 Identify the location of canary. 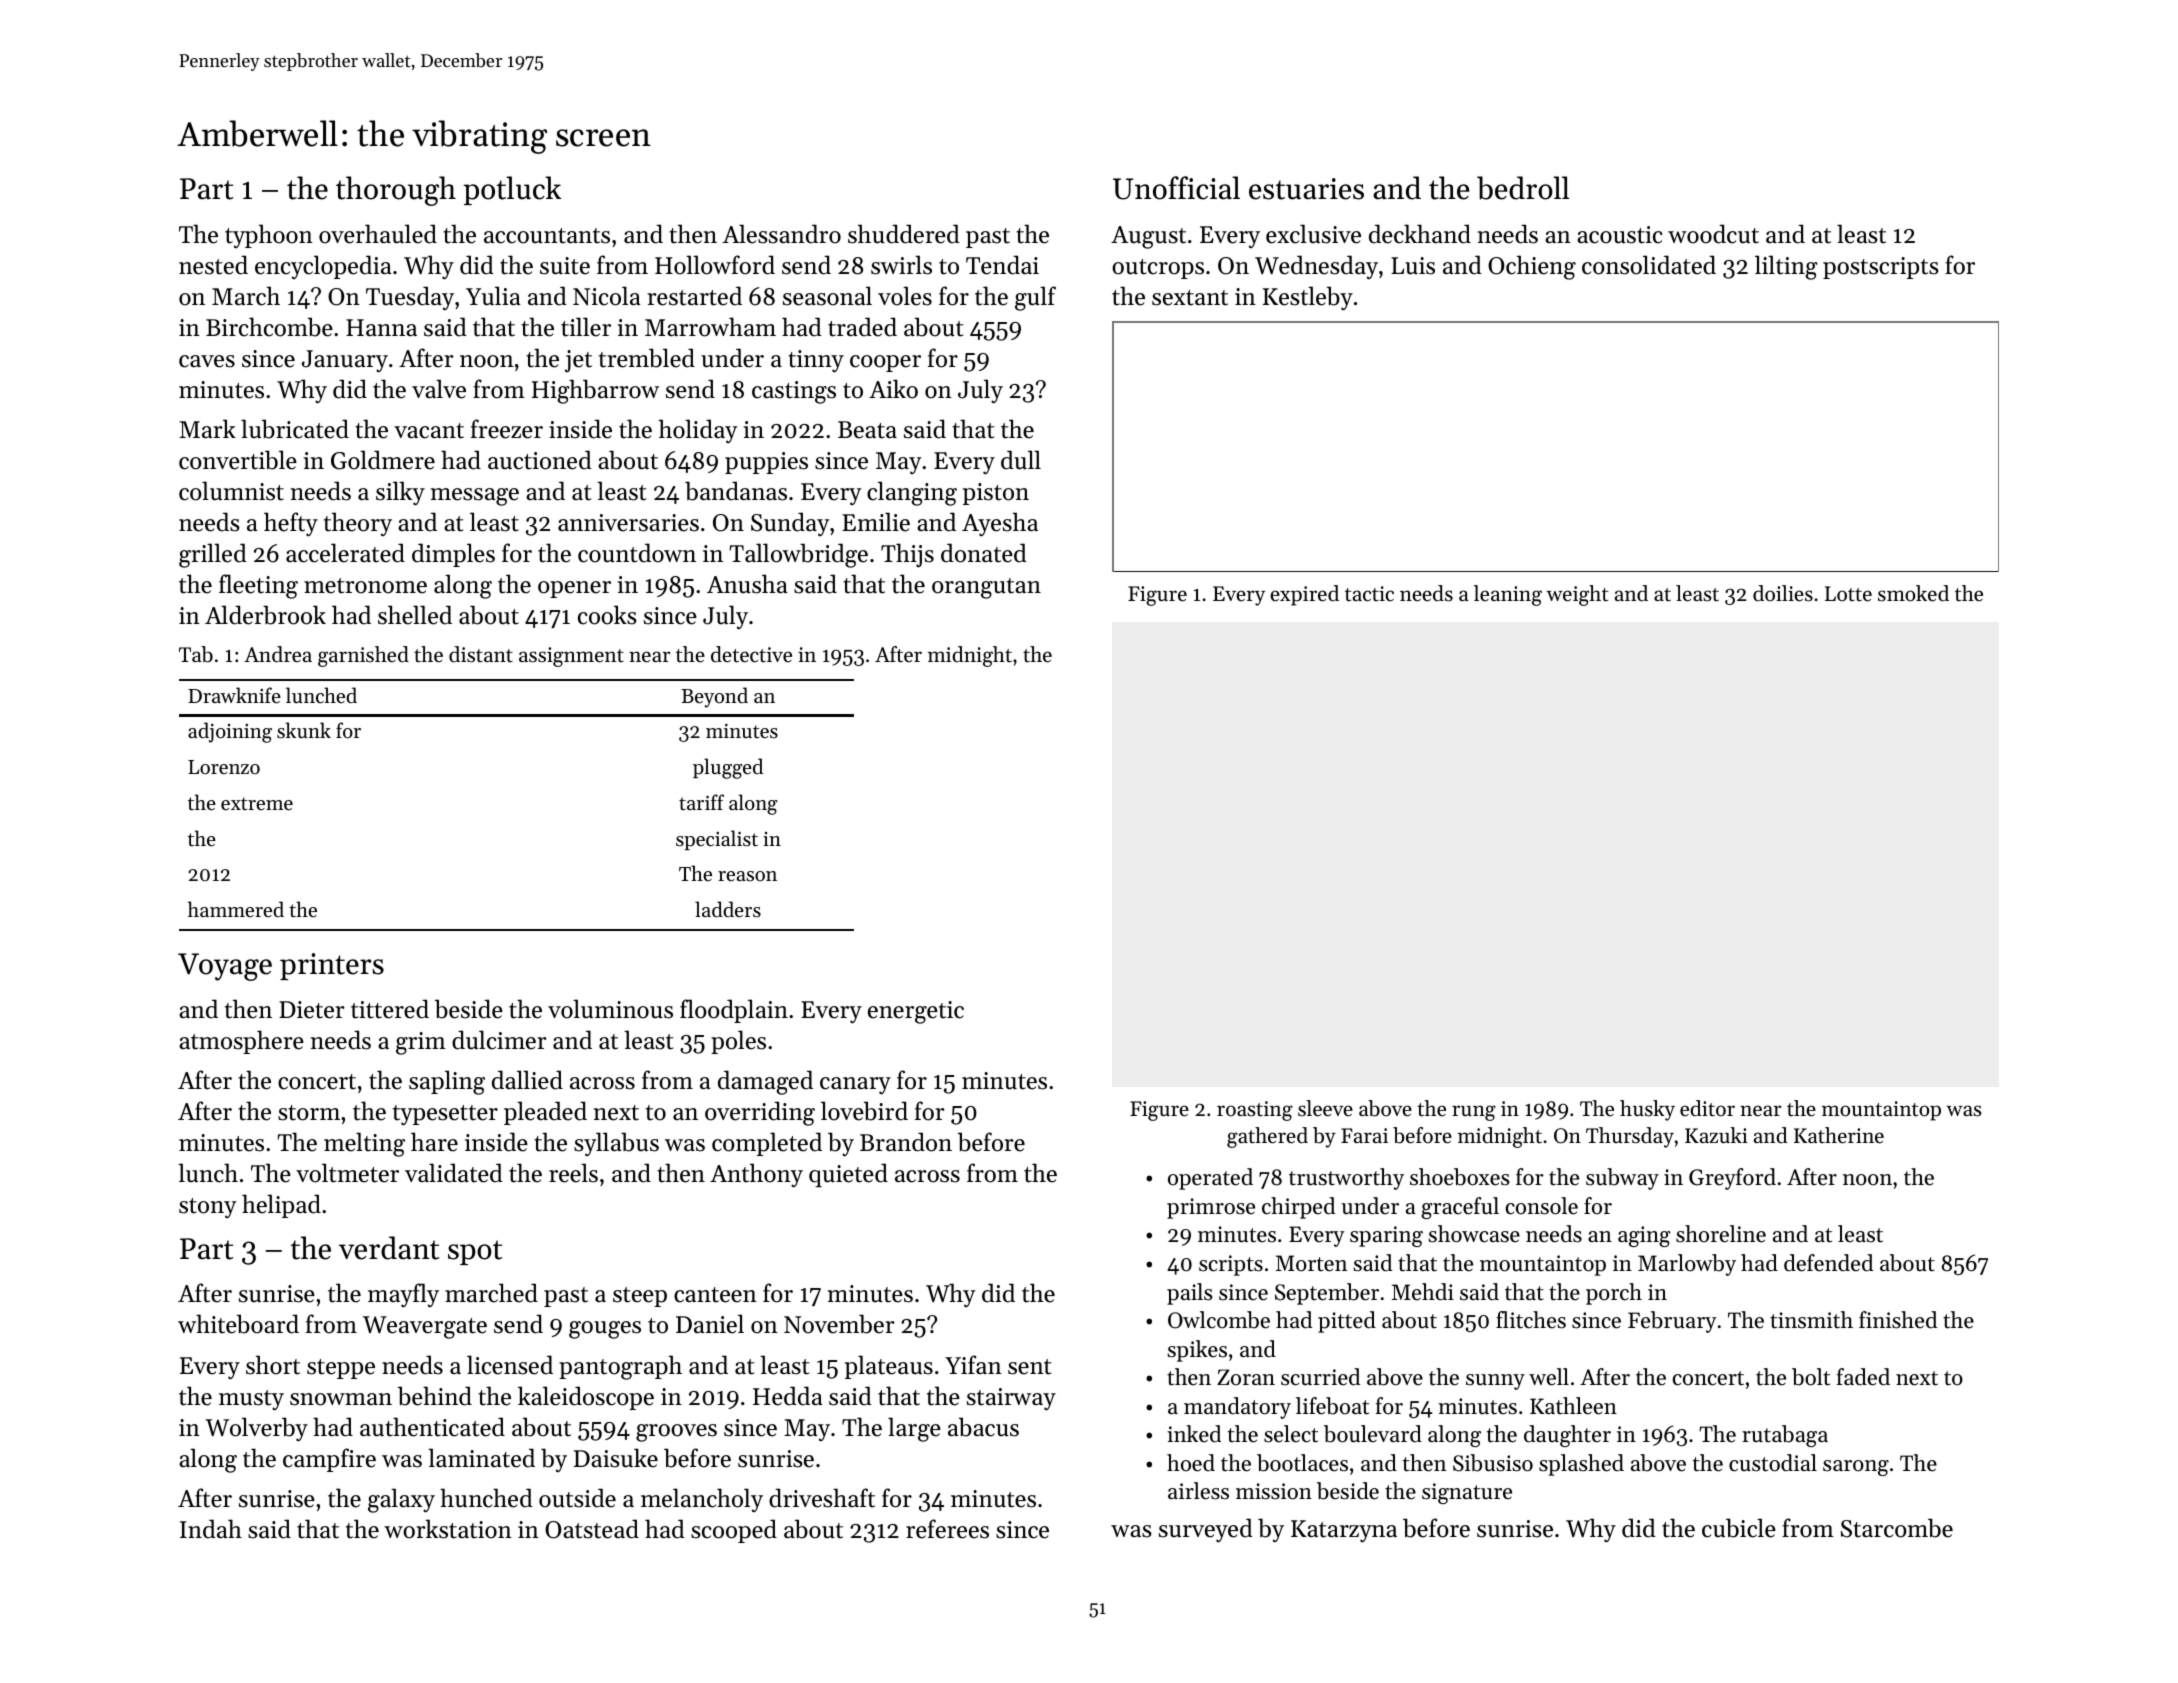
(855, 1085).
